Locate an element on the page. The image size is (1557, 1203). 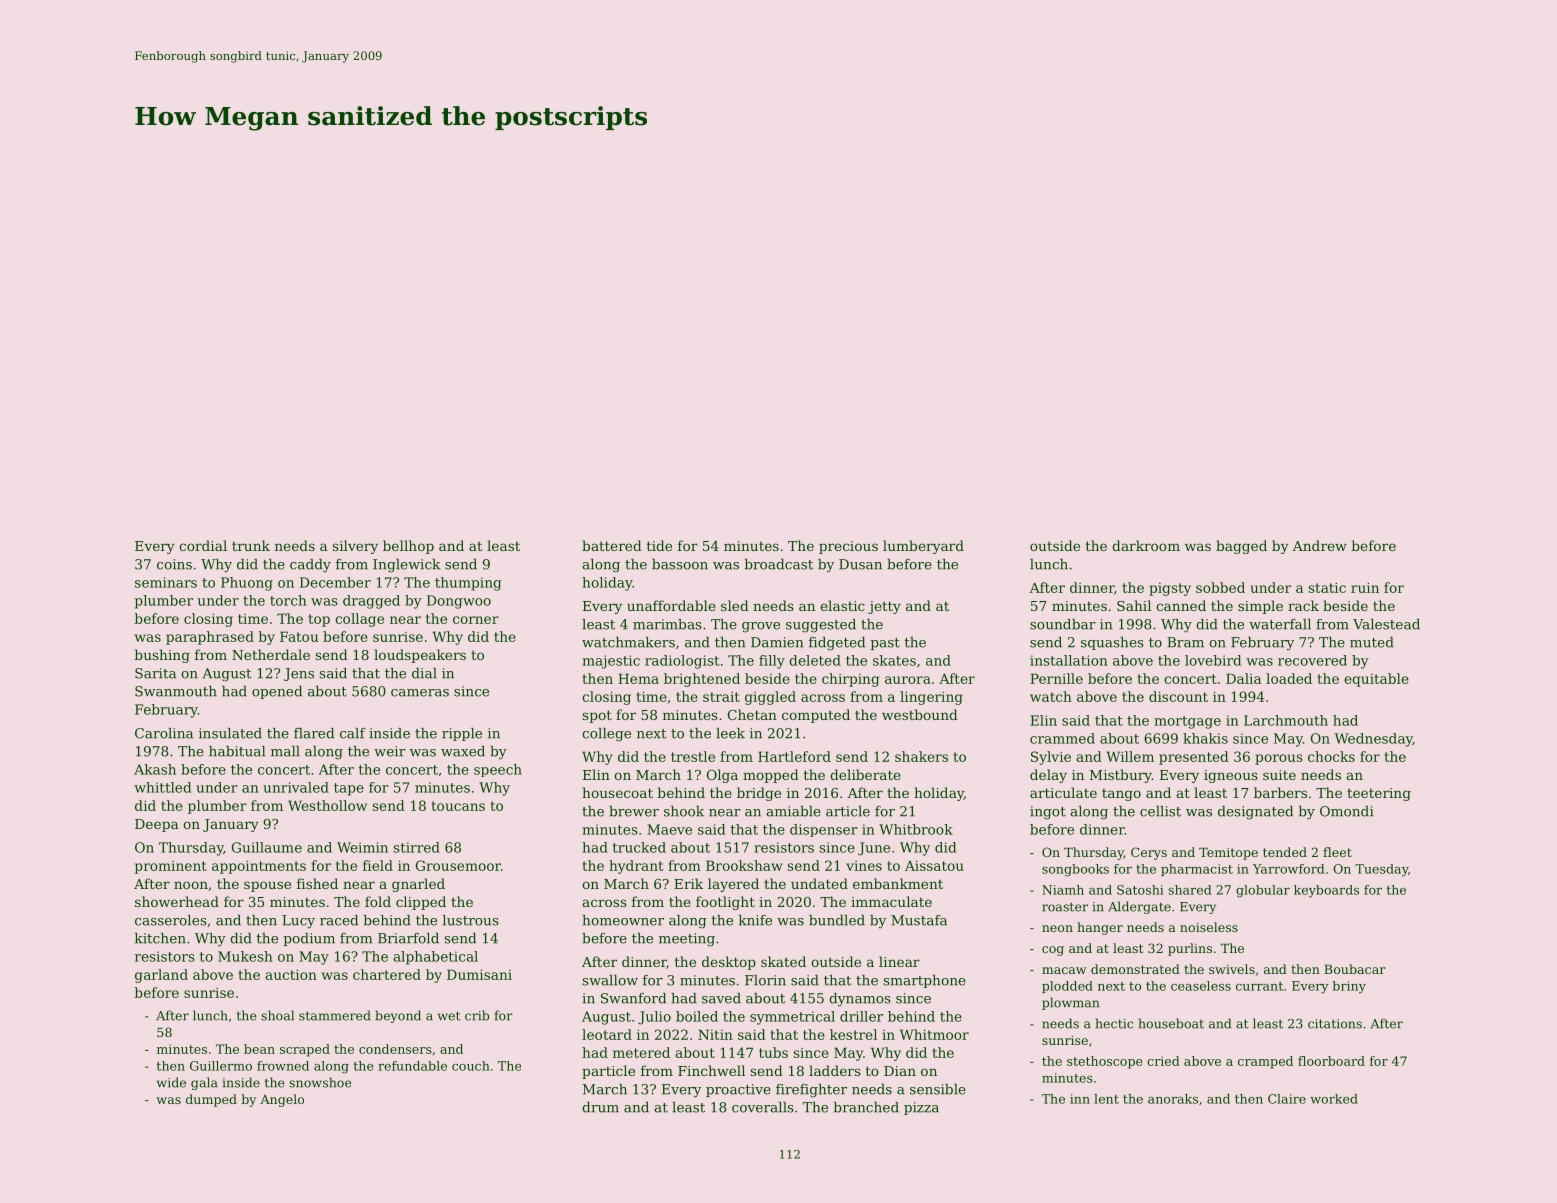
coins is located at coordinates (174, 564).
